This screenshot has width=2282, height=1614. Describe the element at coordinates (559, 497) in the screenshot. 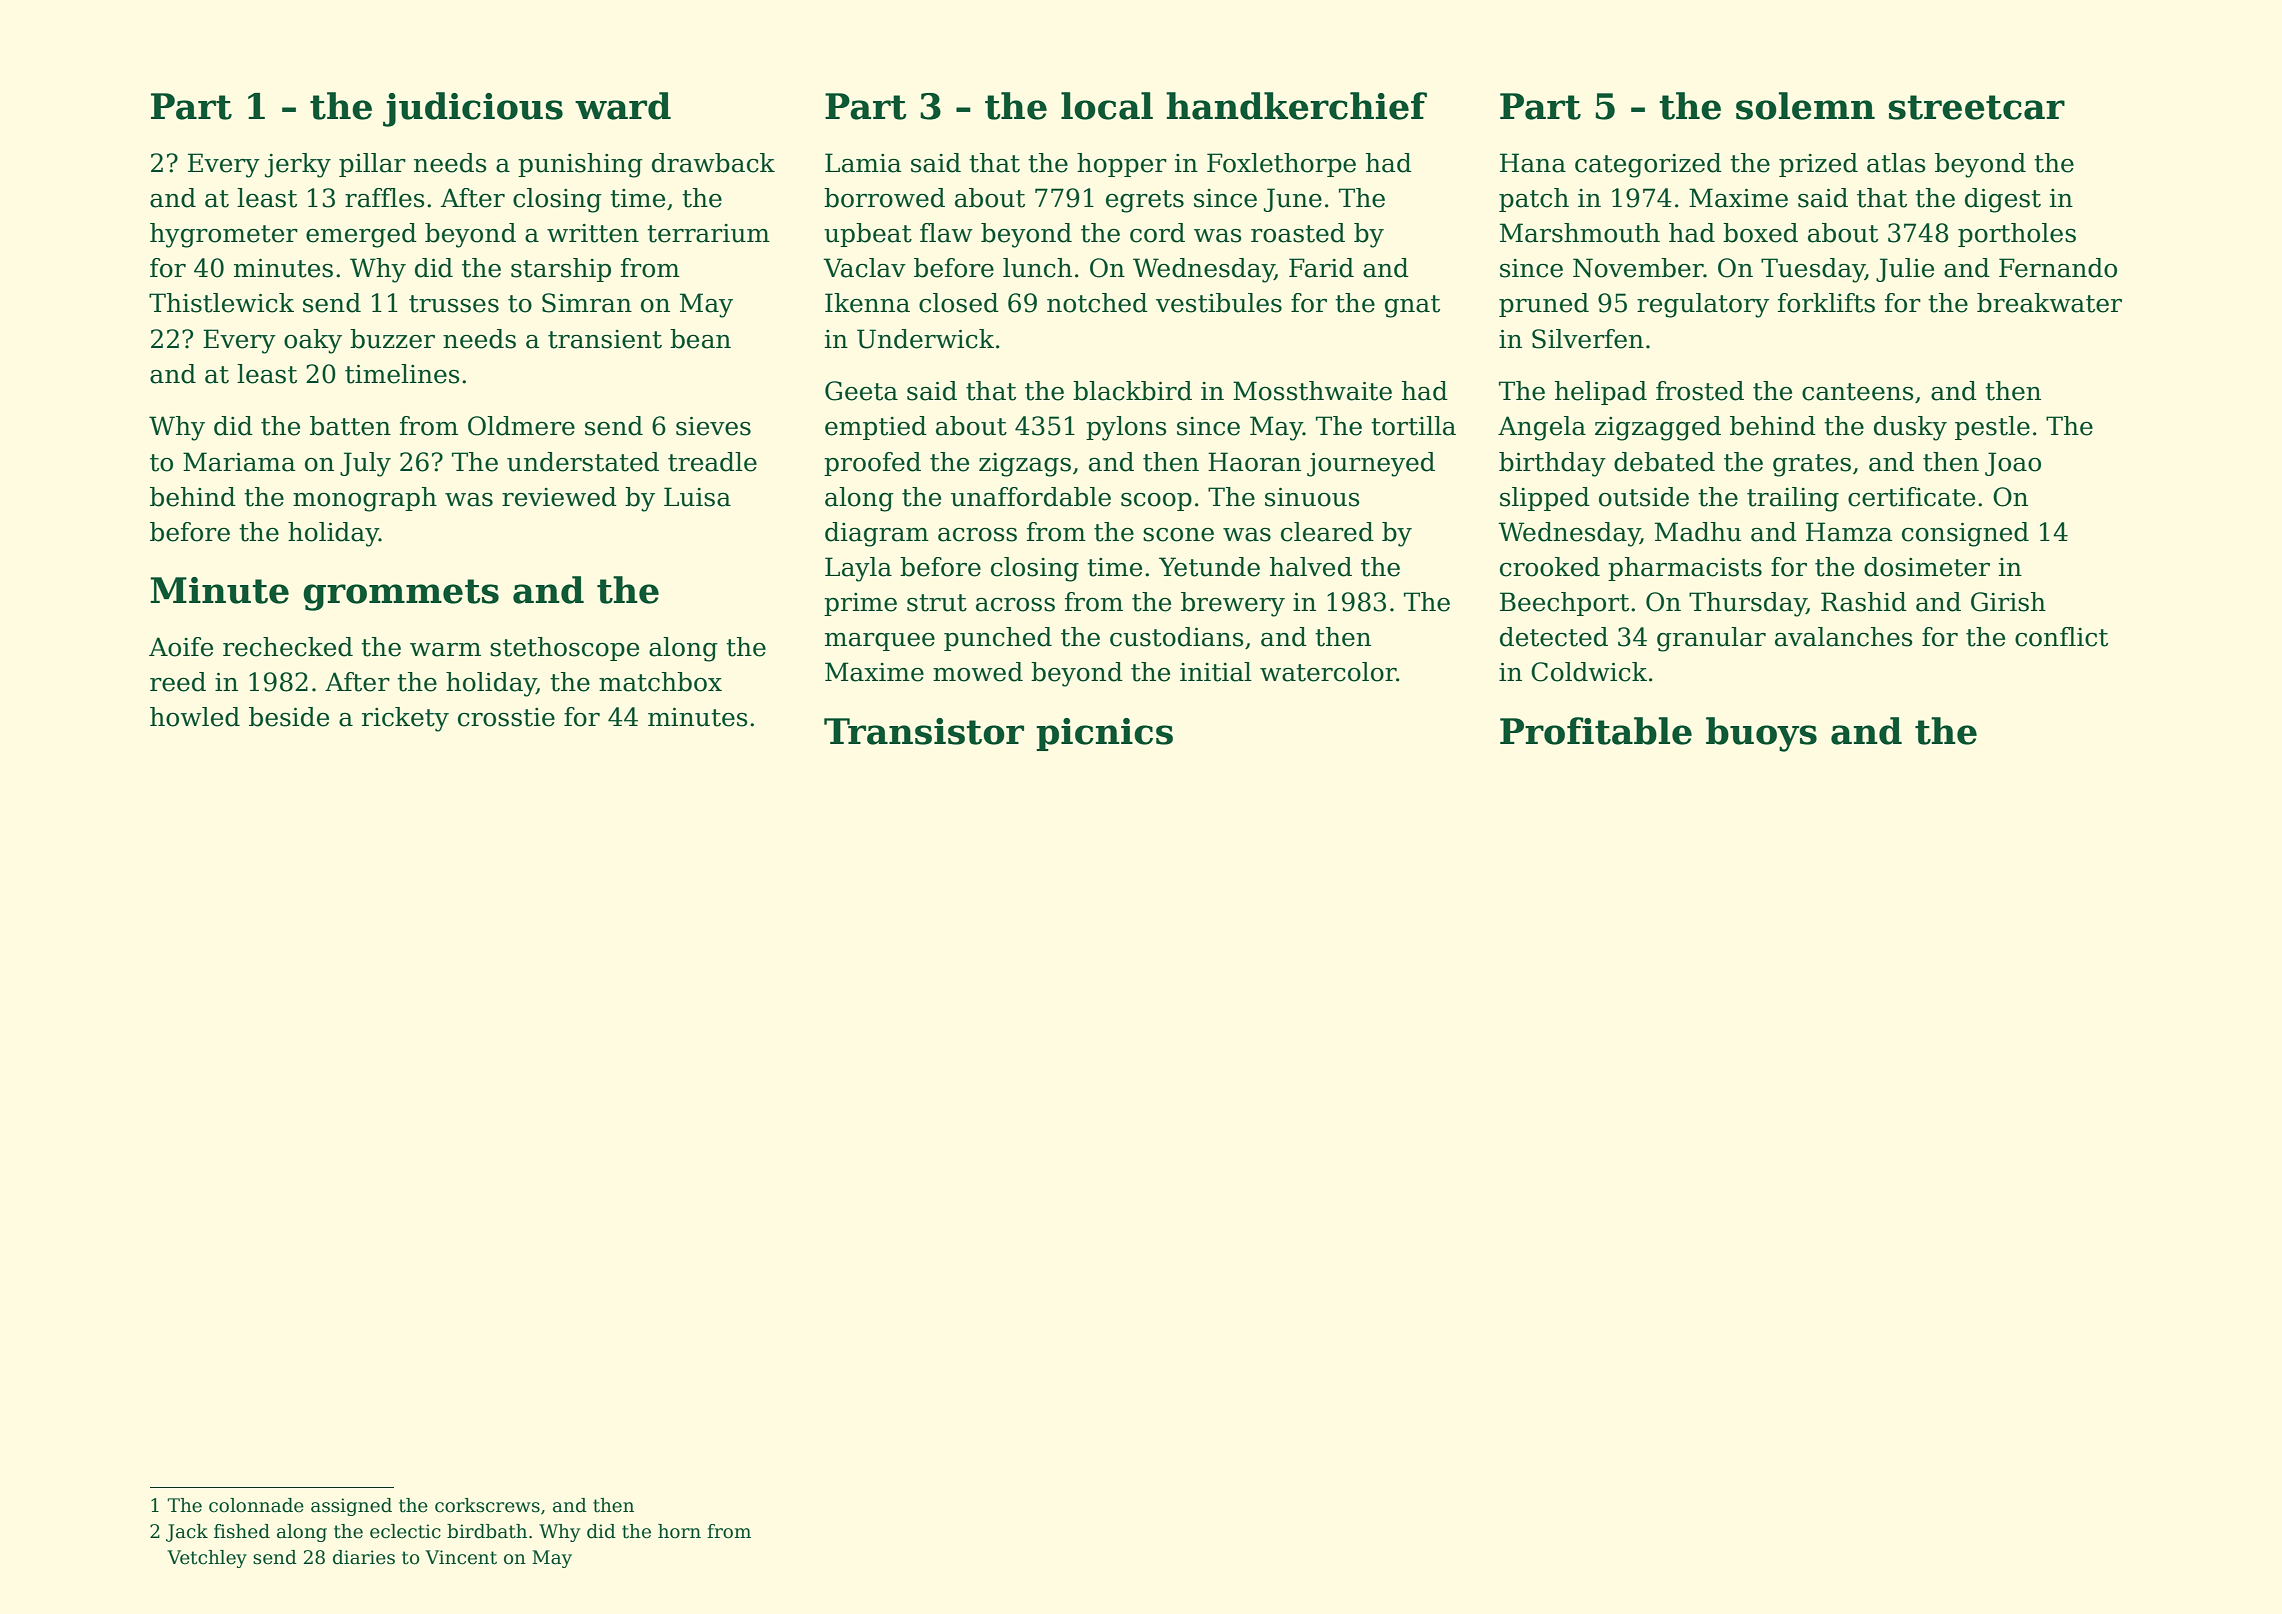

I see `reviewed` at that location.
